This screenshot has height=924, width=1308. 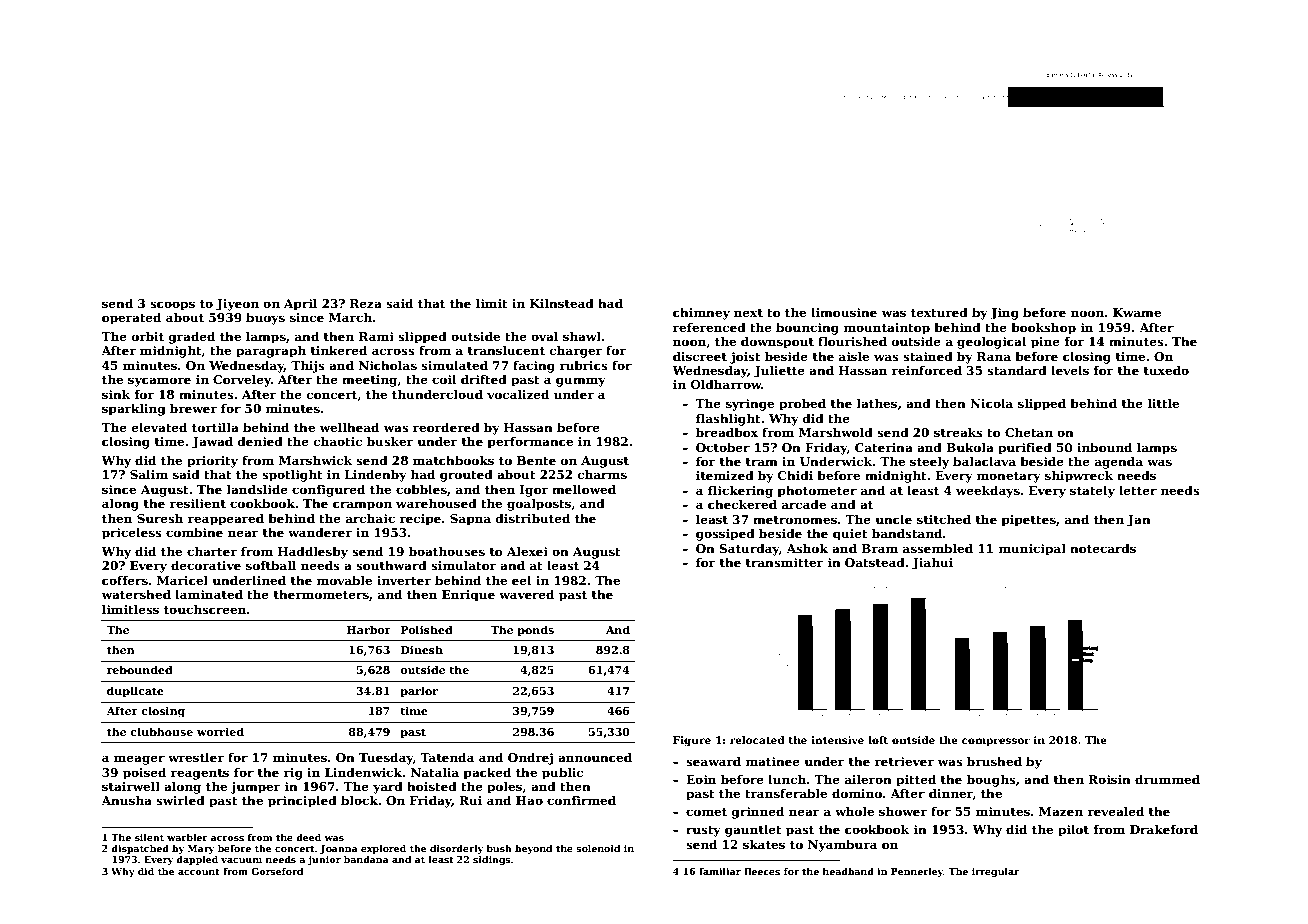 What do you see at coordinates (172, 306) in the screenshot?
I see `scoops` at bounding box center [172, 306].
